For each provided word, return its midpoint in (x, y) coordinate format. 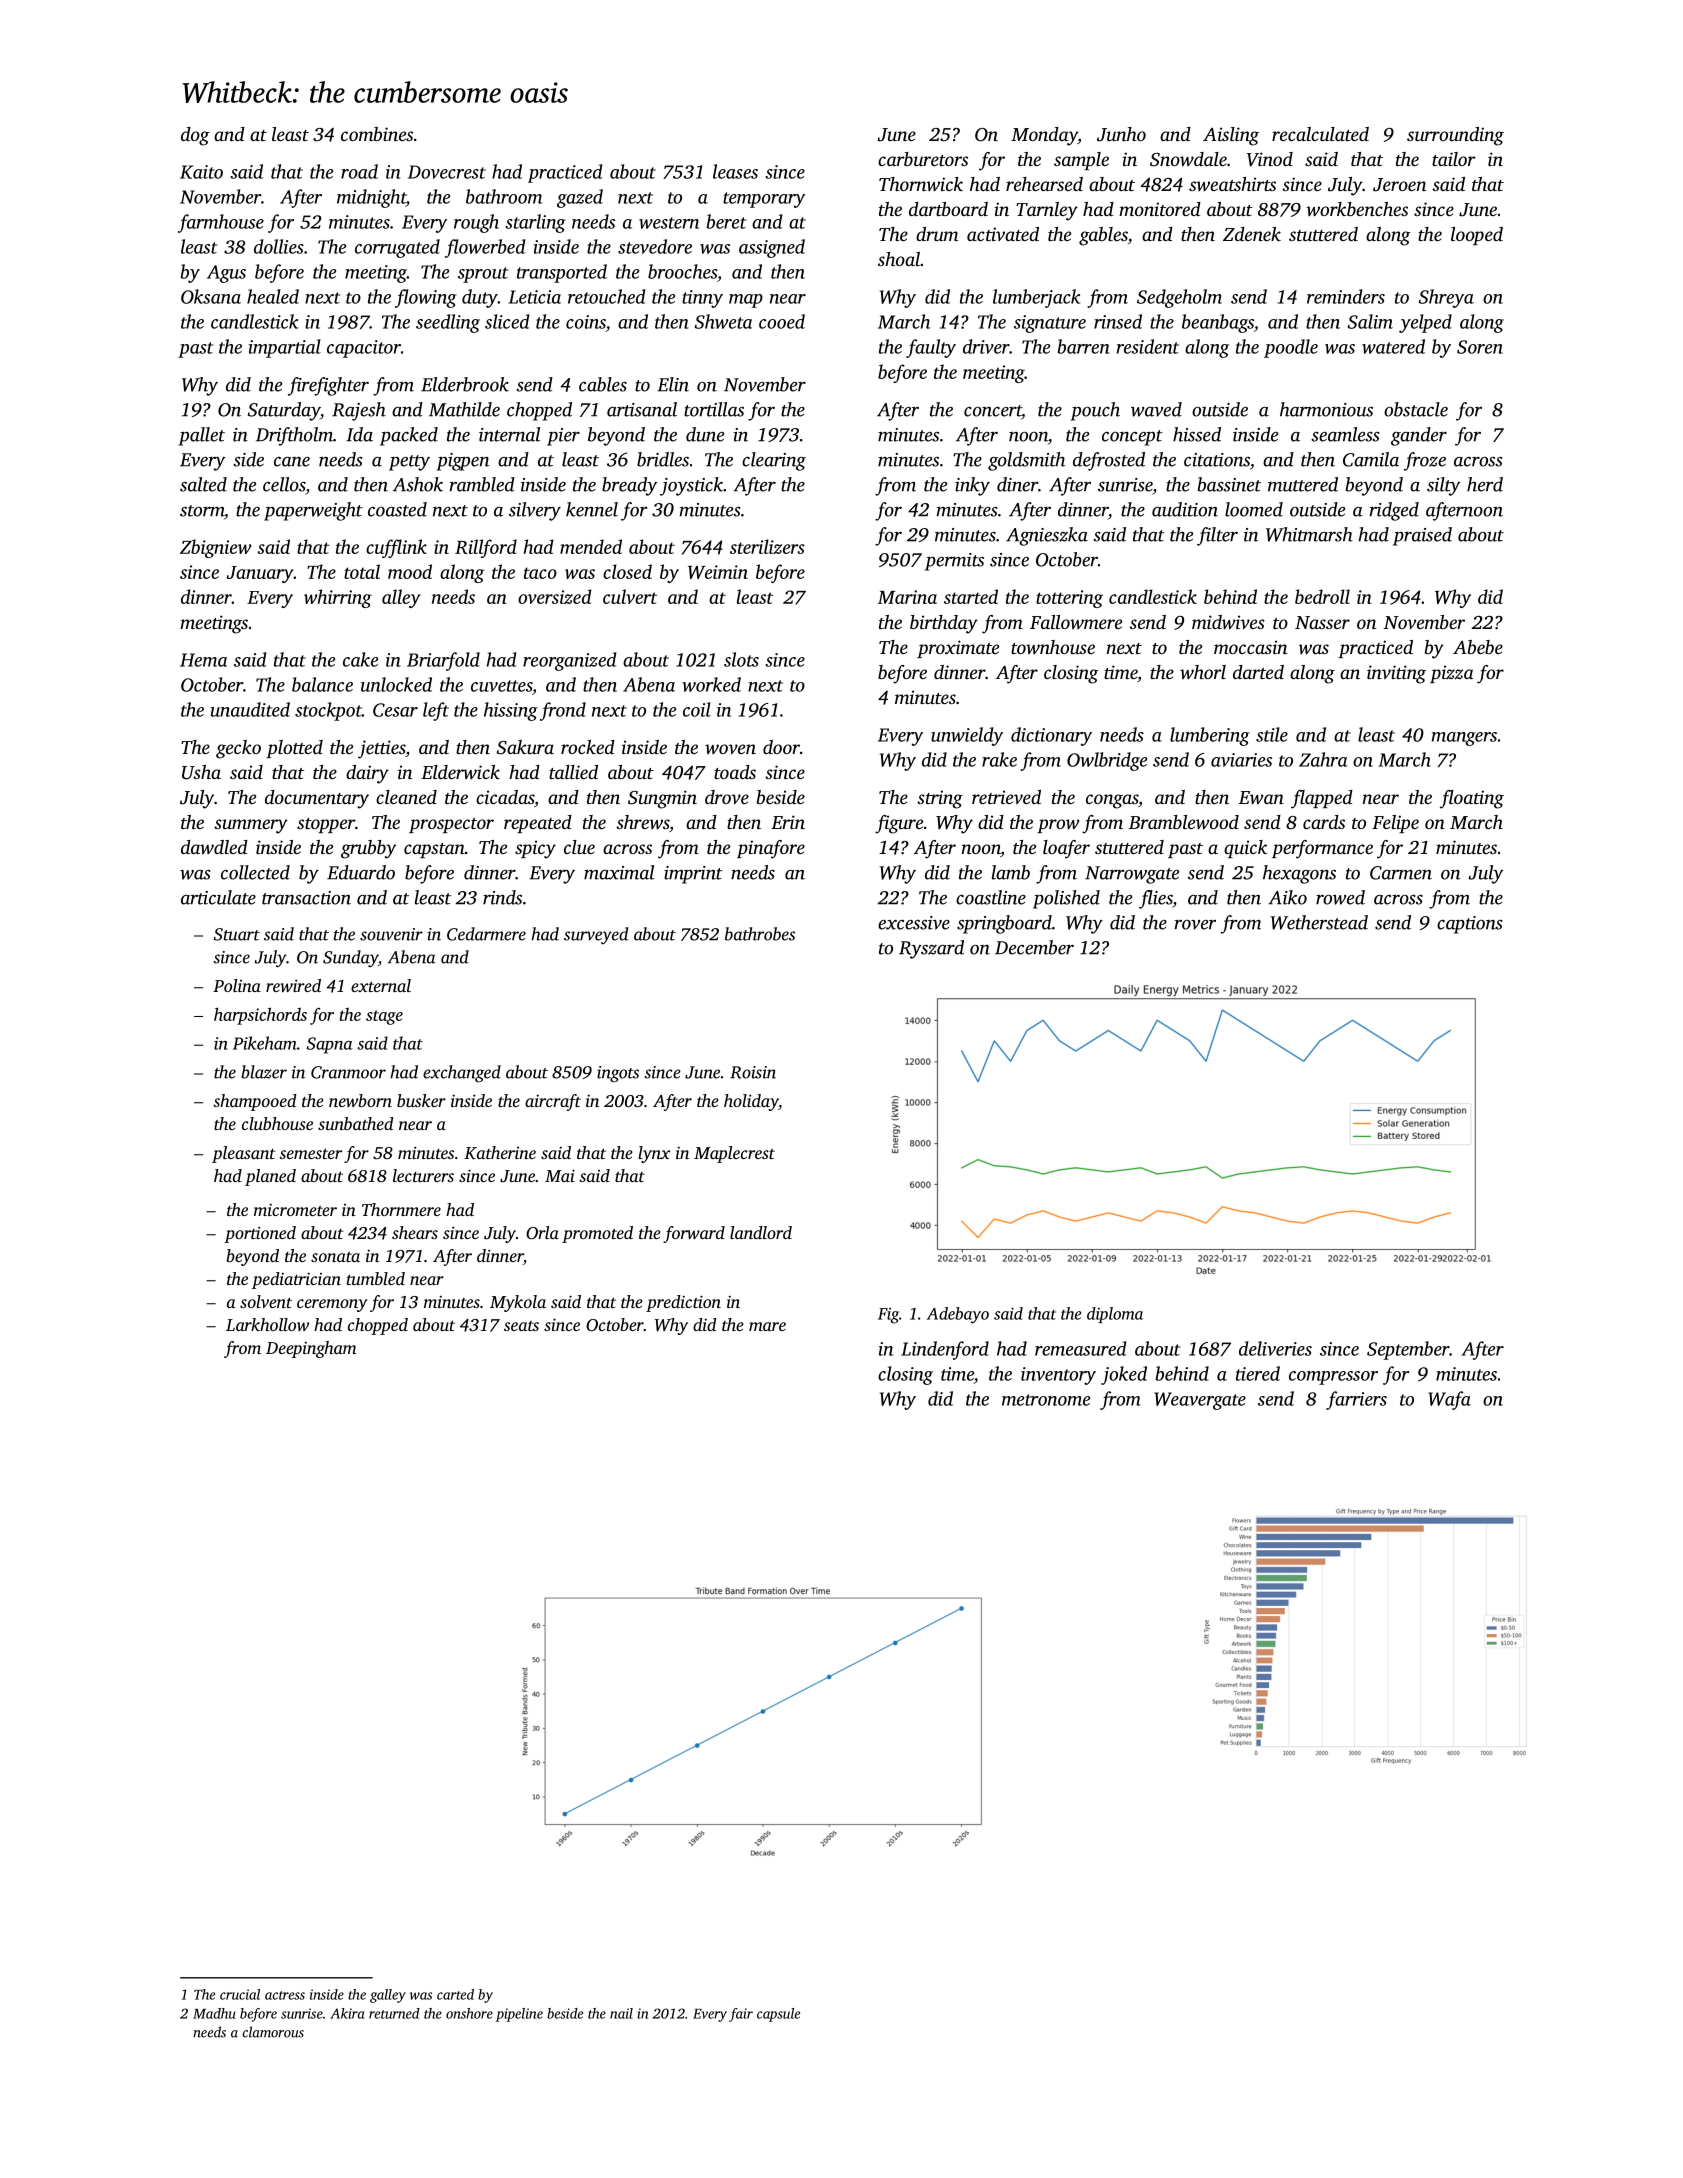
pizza (1451, 674)
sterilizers (767, 546)
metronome (1046, 1400)
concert (993, 412)
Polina (237, 985)
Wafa (1449, 1400)
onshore (469, 2013)
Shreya (1446, 298)
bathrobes (760, 934)
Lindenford (945, 1350)
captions (1470, 925)
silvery (535, 511)
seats (521, 1326)
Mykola (518, 1303)
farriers (1356, 1400)
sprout (483, 275)
